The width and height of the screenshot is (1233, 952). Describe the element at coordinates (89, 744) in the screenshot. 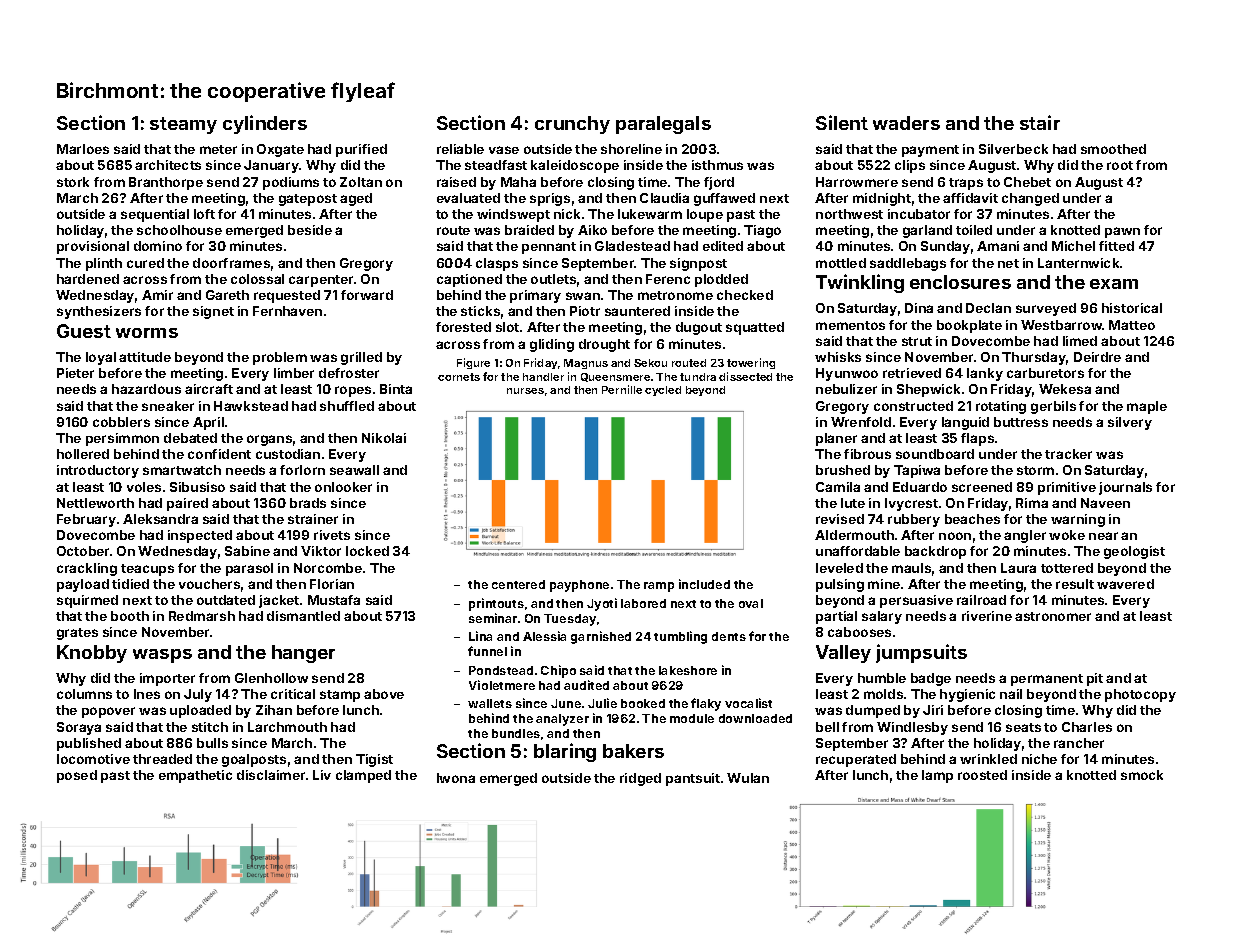

I see `published` at that location.
